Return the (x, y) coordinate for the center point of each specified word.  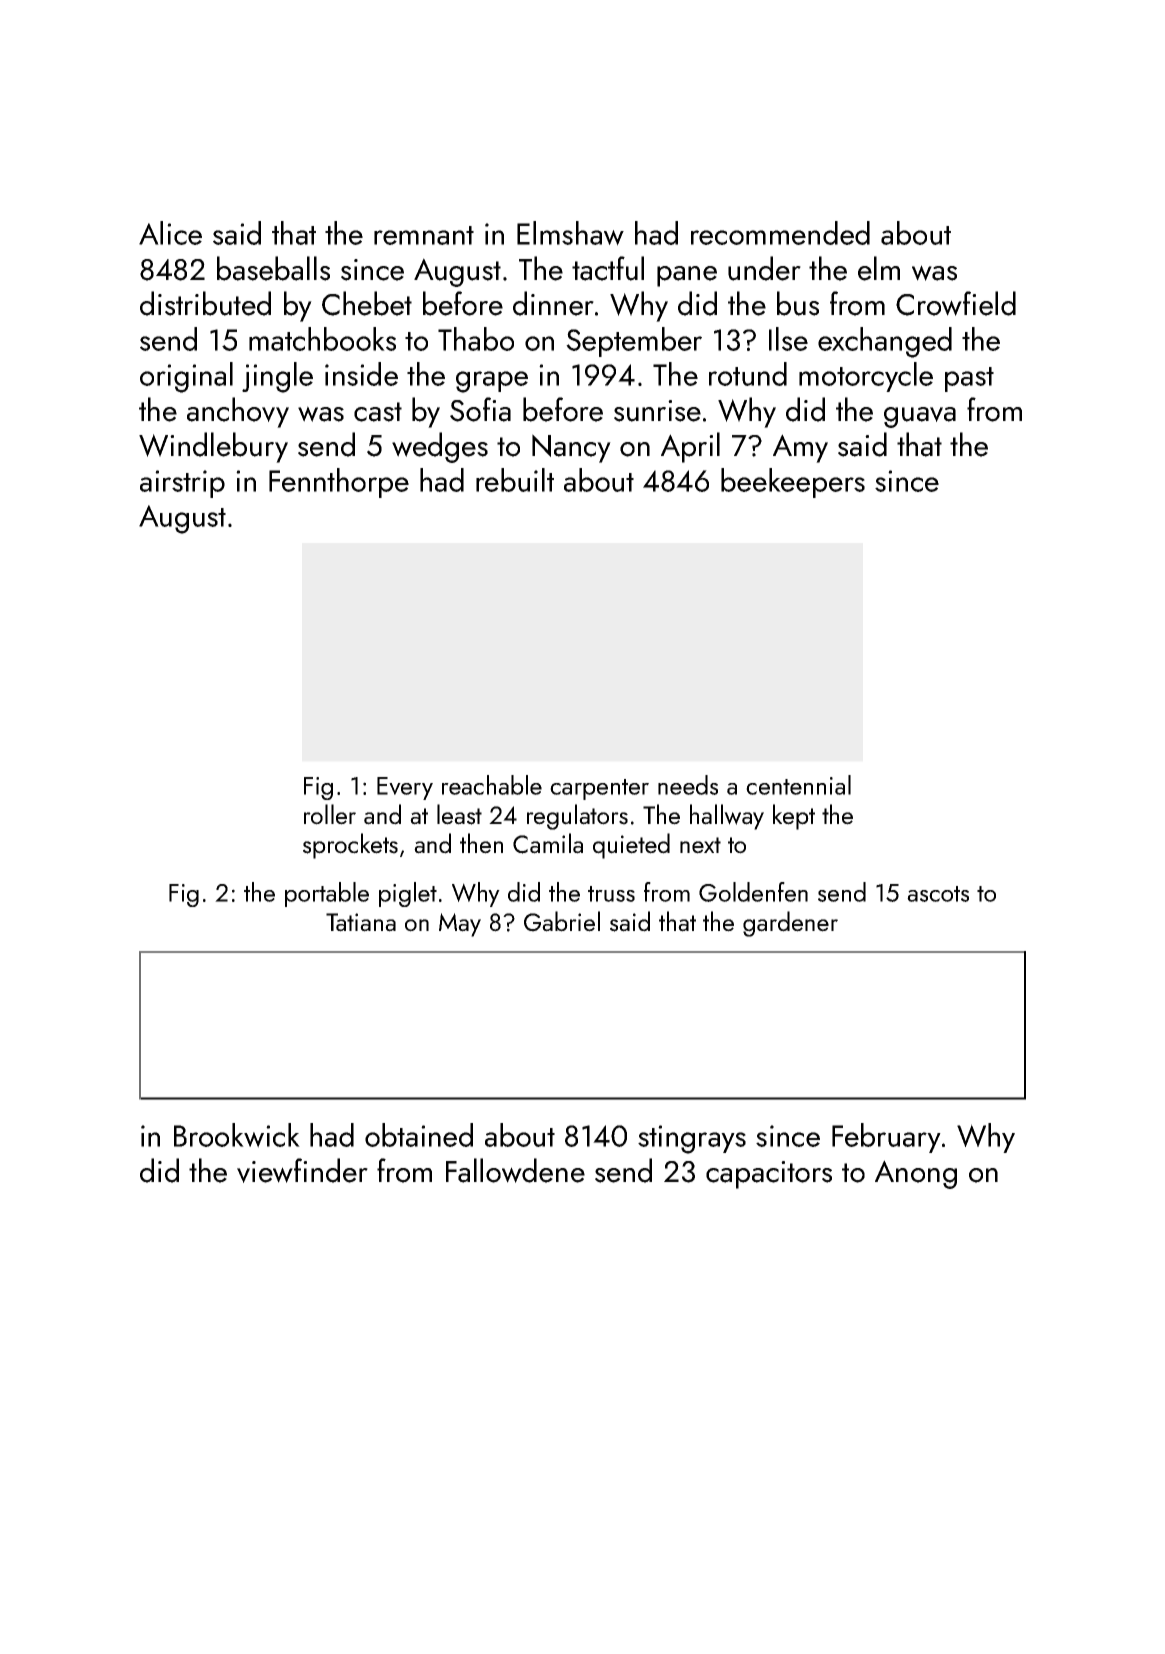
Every (405, 788)
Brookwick (237, 1135)
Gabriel (562, 921)
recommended (780, 233)
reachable (492, 785)
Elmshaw (570, 233)
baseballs (273, 268)
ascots (938, 894)
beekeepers (793, 483)
